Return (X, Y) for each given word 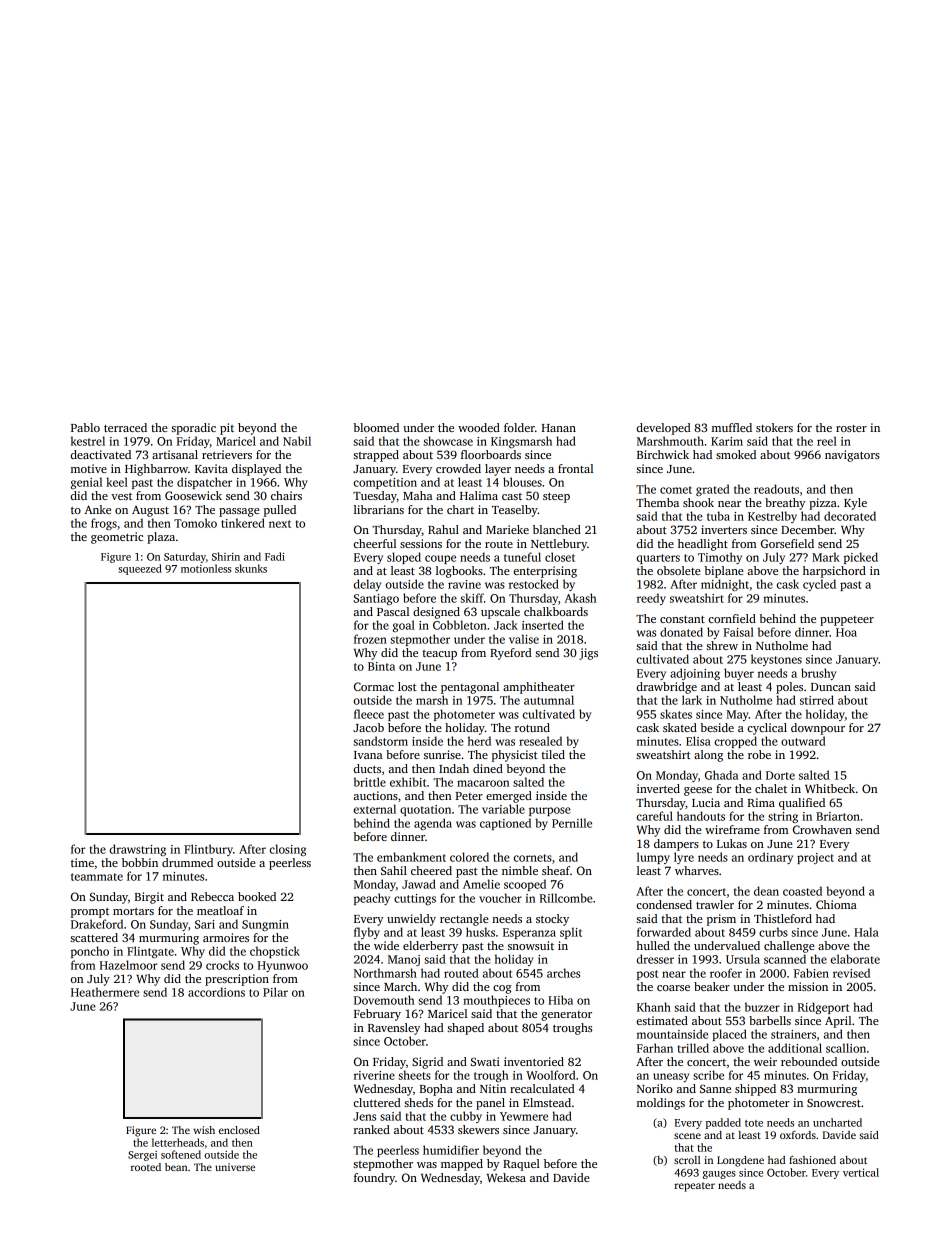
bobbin (140, 862)
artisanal (175, 454)
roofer (726, 973)
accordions (216, 992)
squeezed (140, 569)
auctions (376, 795)
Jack (506, 625)
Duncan (831, 687)
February (377, 1015)
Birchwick (663, 454)
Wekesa (506, 1177)
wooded (479, 427)
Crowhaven (822, 829)
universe (235, 1167)
